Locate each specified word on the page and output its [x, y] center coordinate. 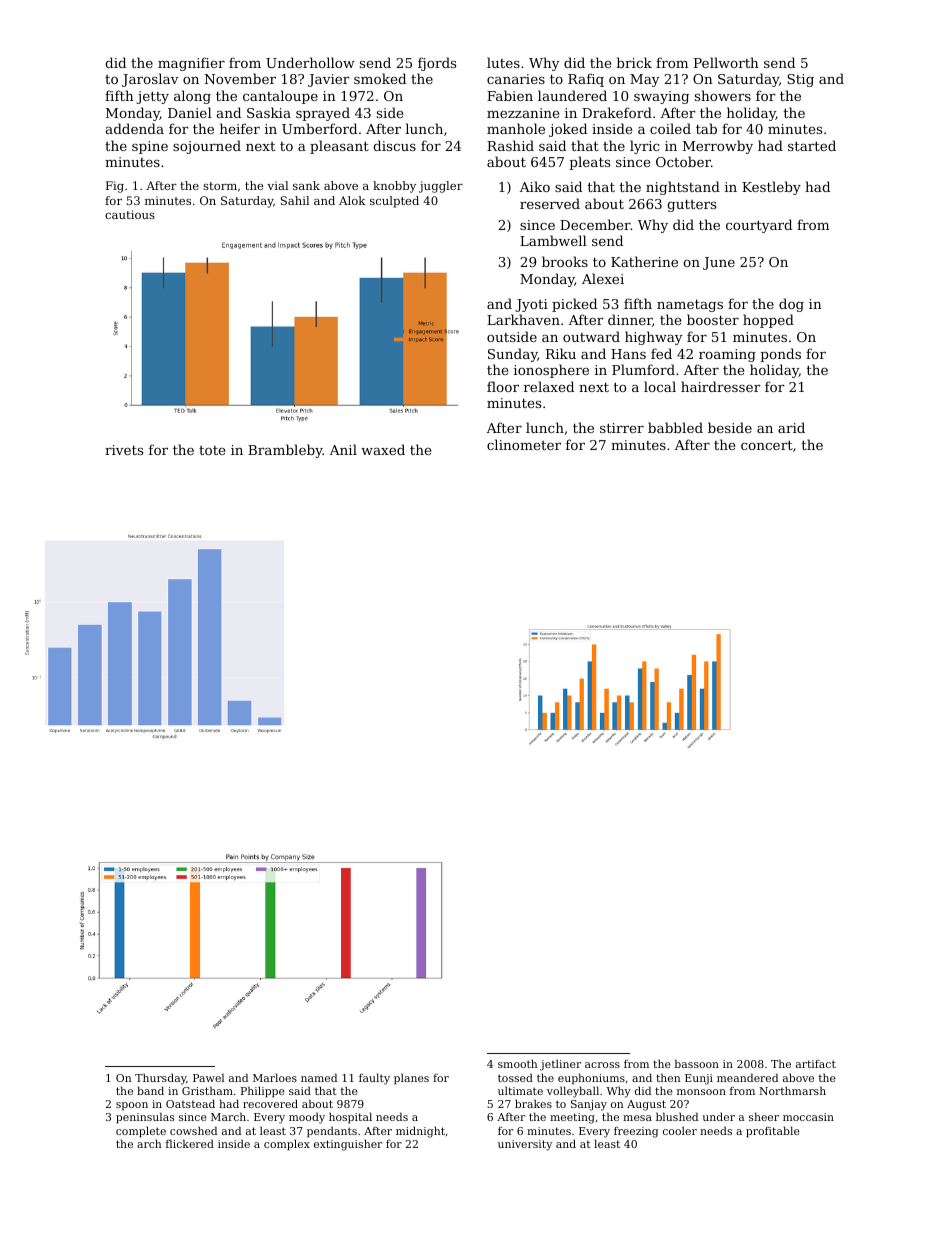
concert [767, 445]
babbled [675, 427]
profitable [773, 1132]
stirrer [622, 428]
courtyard [759, 226]
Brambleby [285, 451]
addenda [135, 128]
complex [287, 1145]
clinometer [524, 444]
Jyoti [531, 305]
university [525, 1145]
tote [212, 450]
